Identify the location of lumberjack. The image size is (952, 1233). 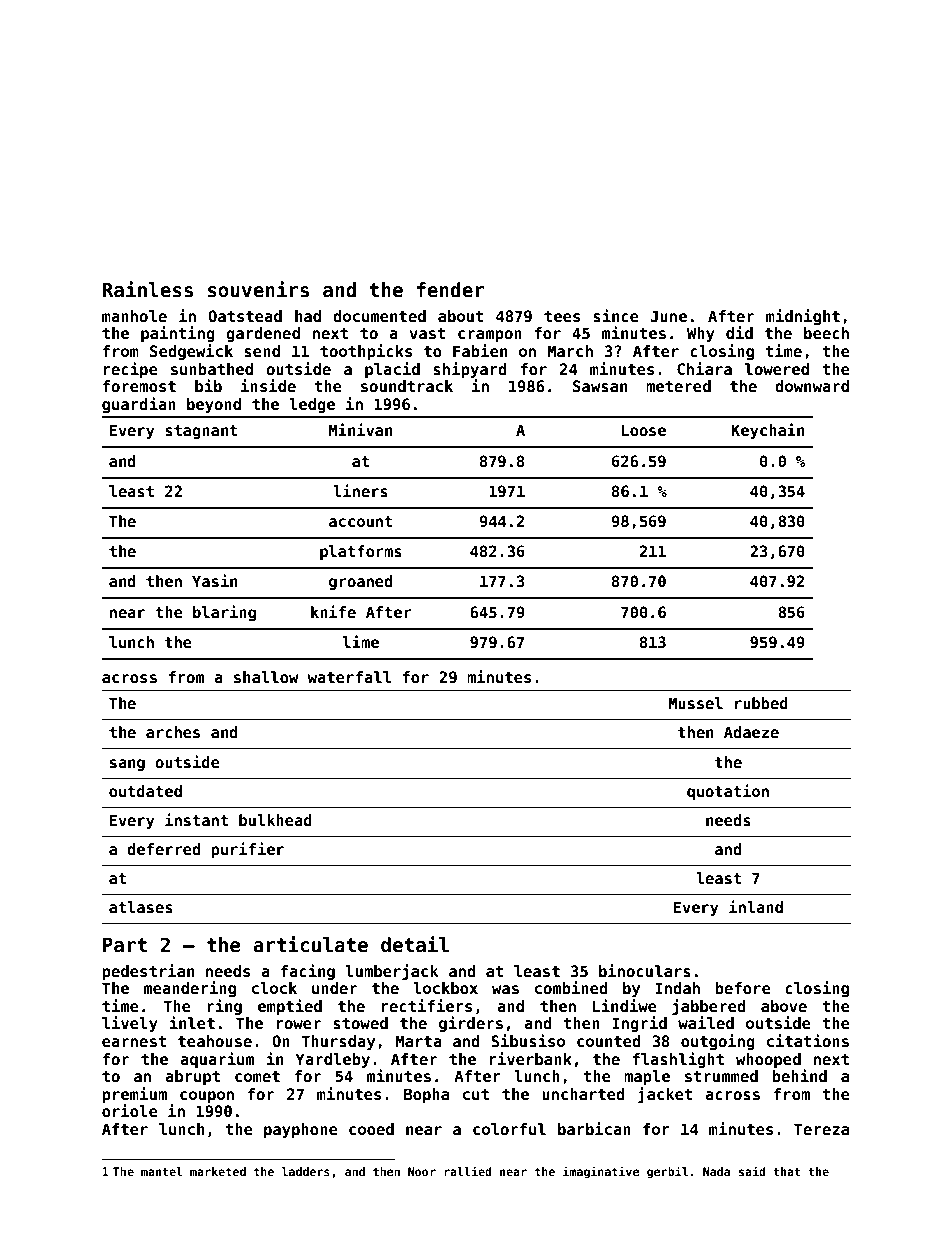
(391, 972).
